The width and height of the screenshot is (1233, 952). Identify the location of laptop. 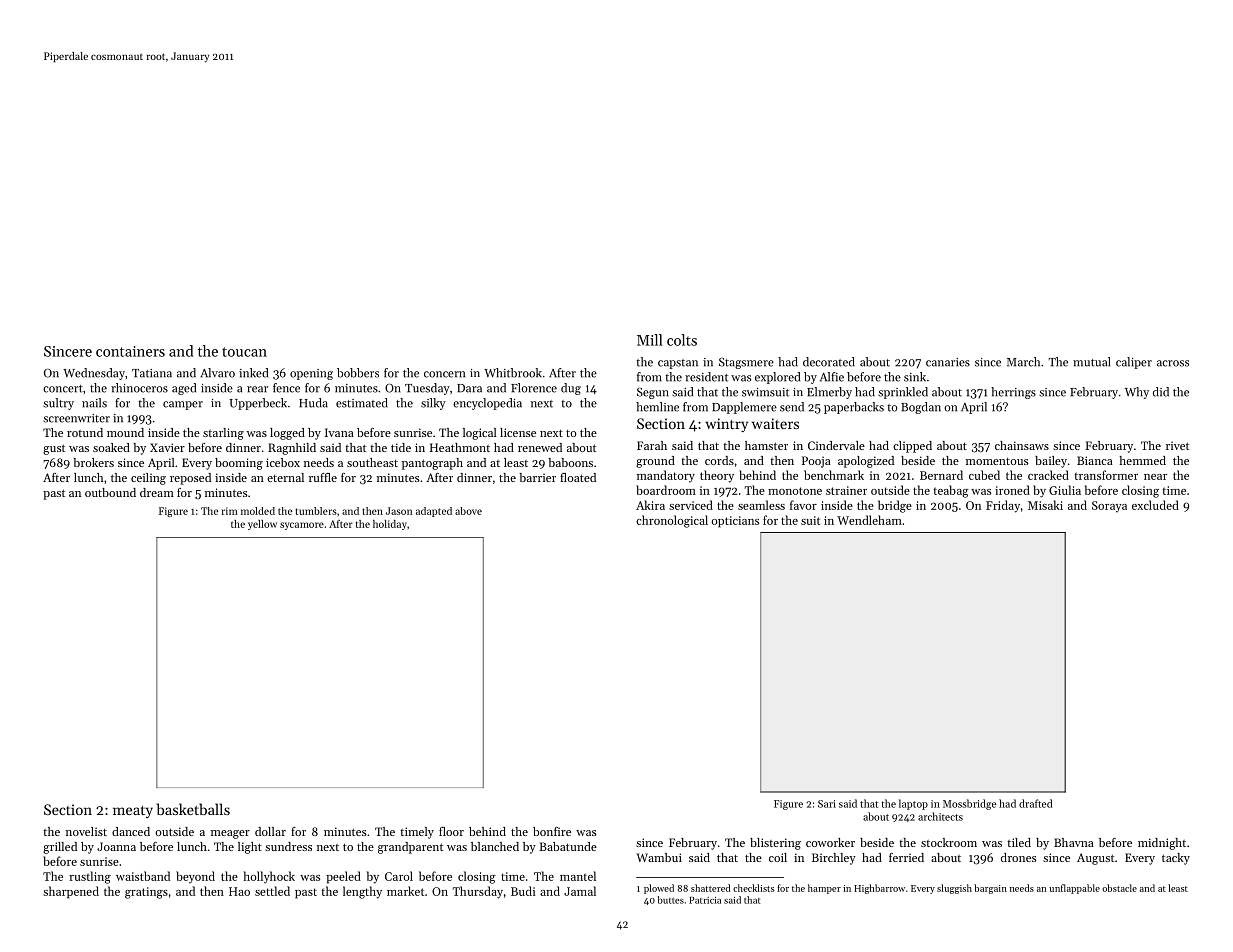
(913, 804).
